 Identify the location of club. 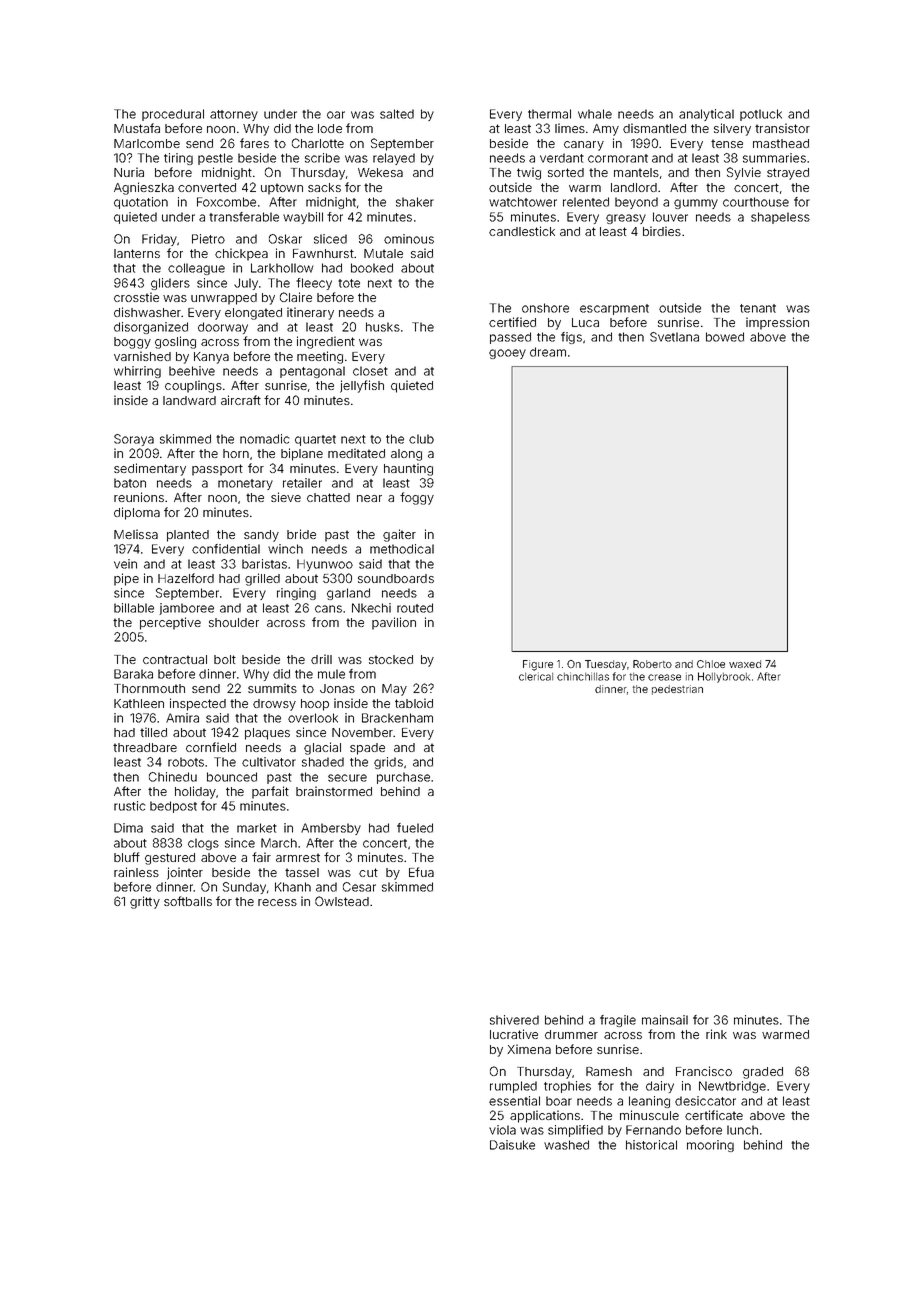
(421, 439).
